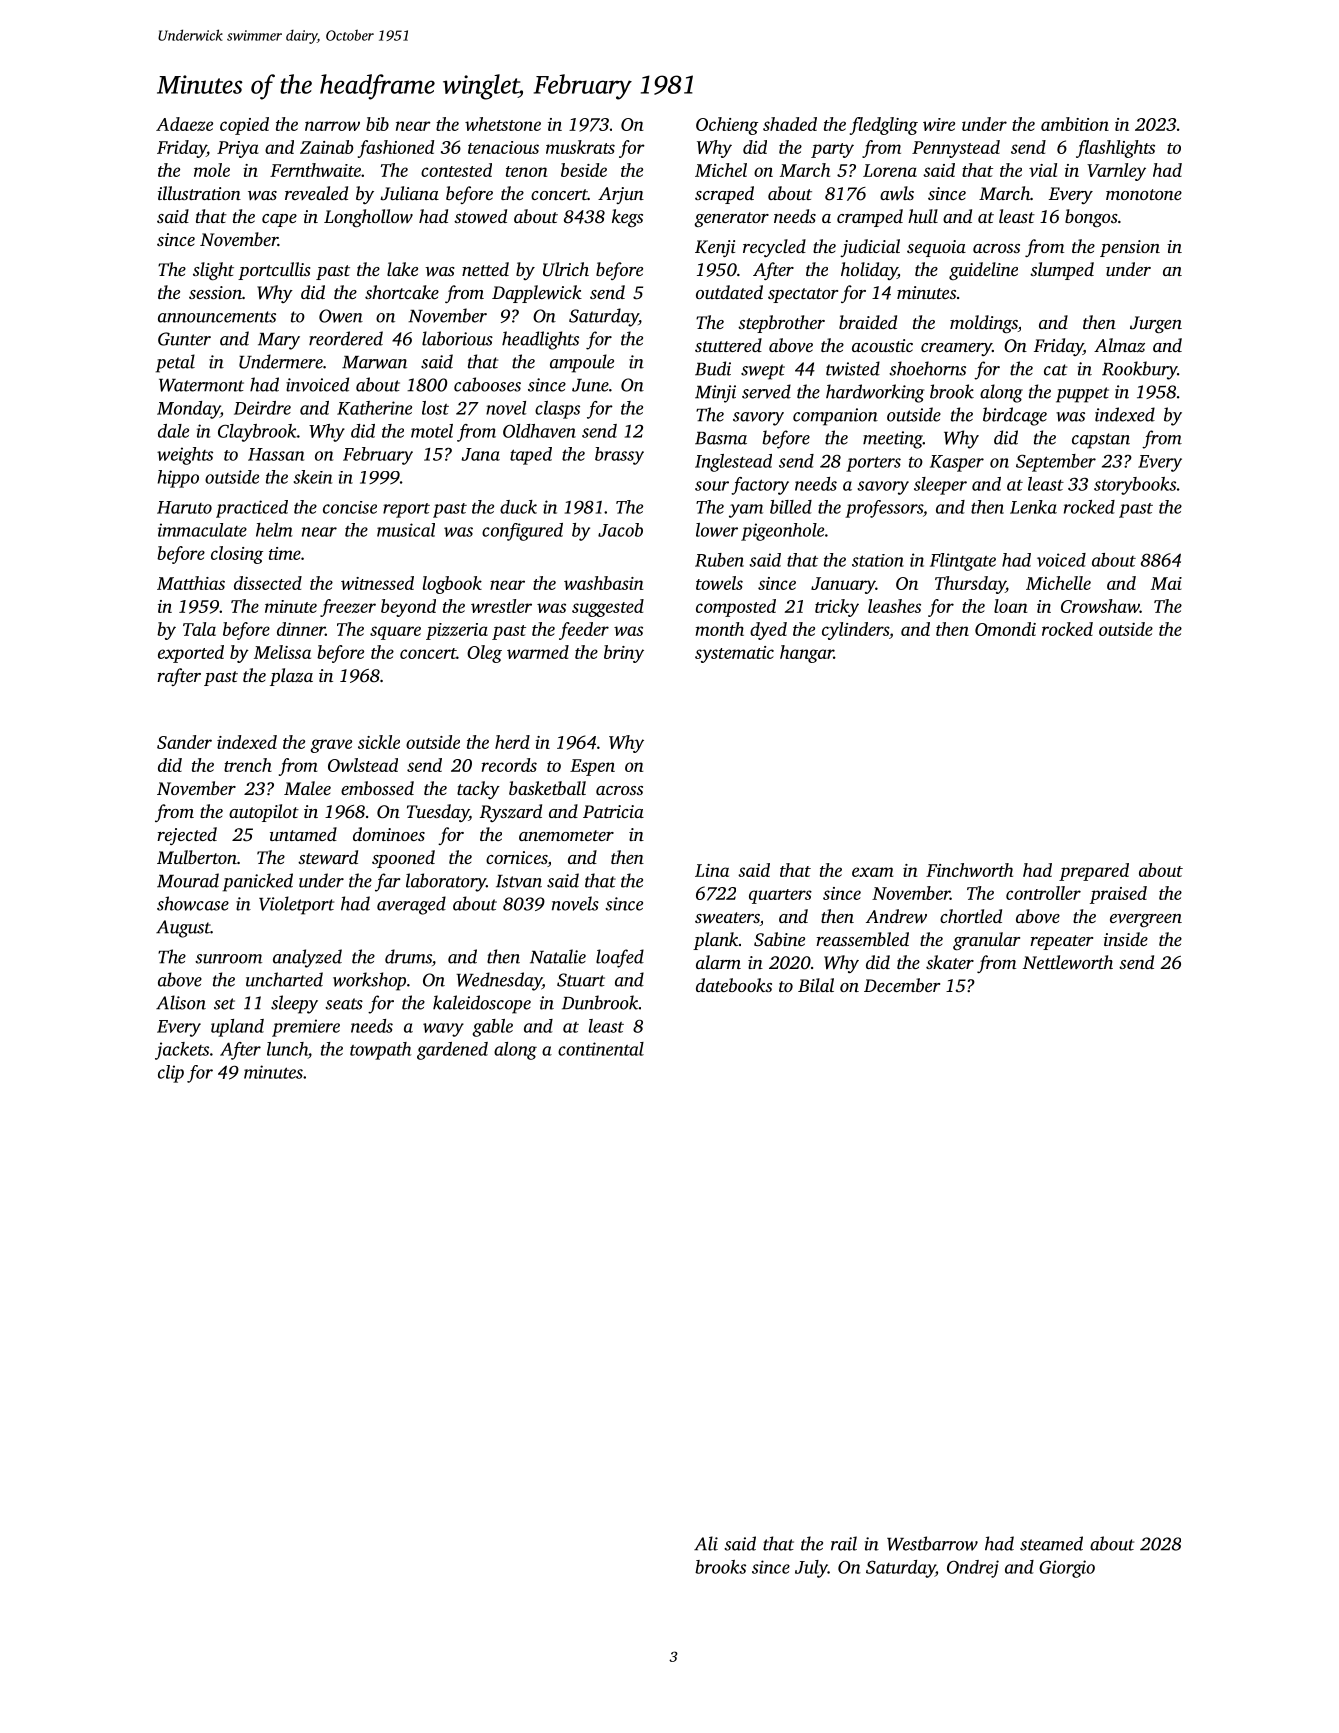 The height and width of the page is (1733, 1339). Describe the element at coordinates (171, 1074) in the page. I see `clip` at that location.
